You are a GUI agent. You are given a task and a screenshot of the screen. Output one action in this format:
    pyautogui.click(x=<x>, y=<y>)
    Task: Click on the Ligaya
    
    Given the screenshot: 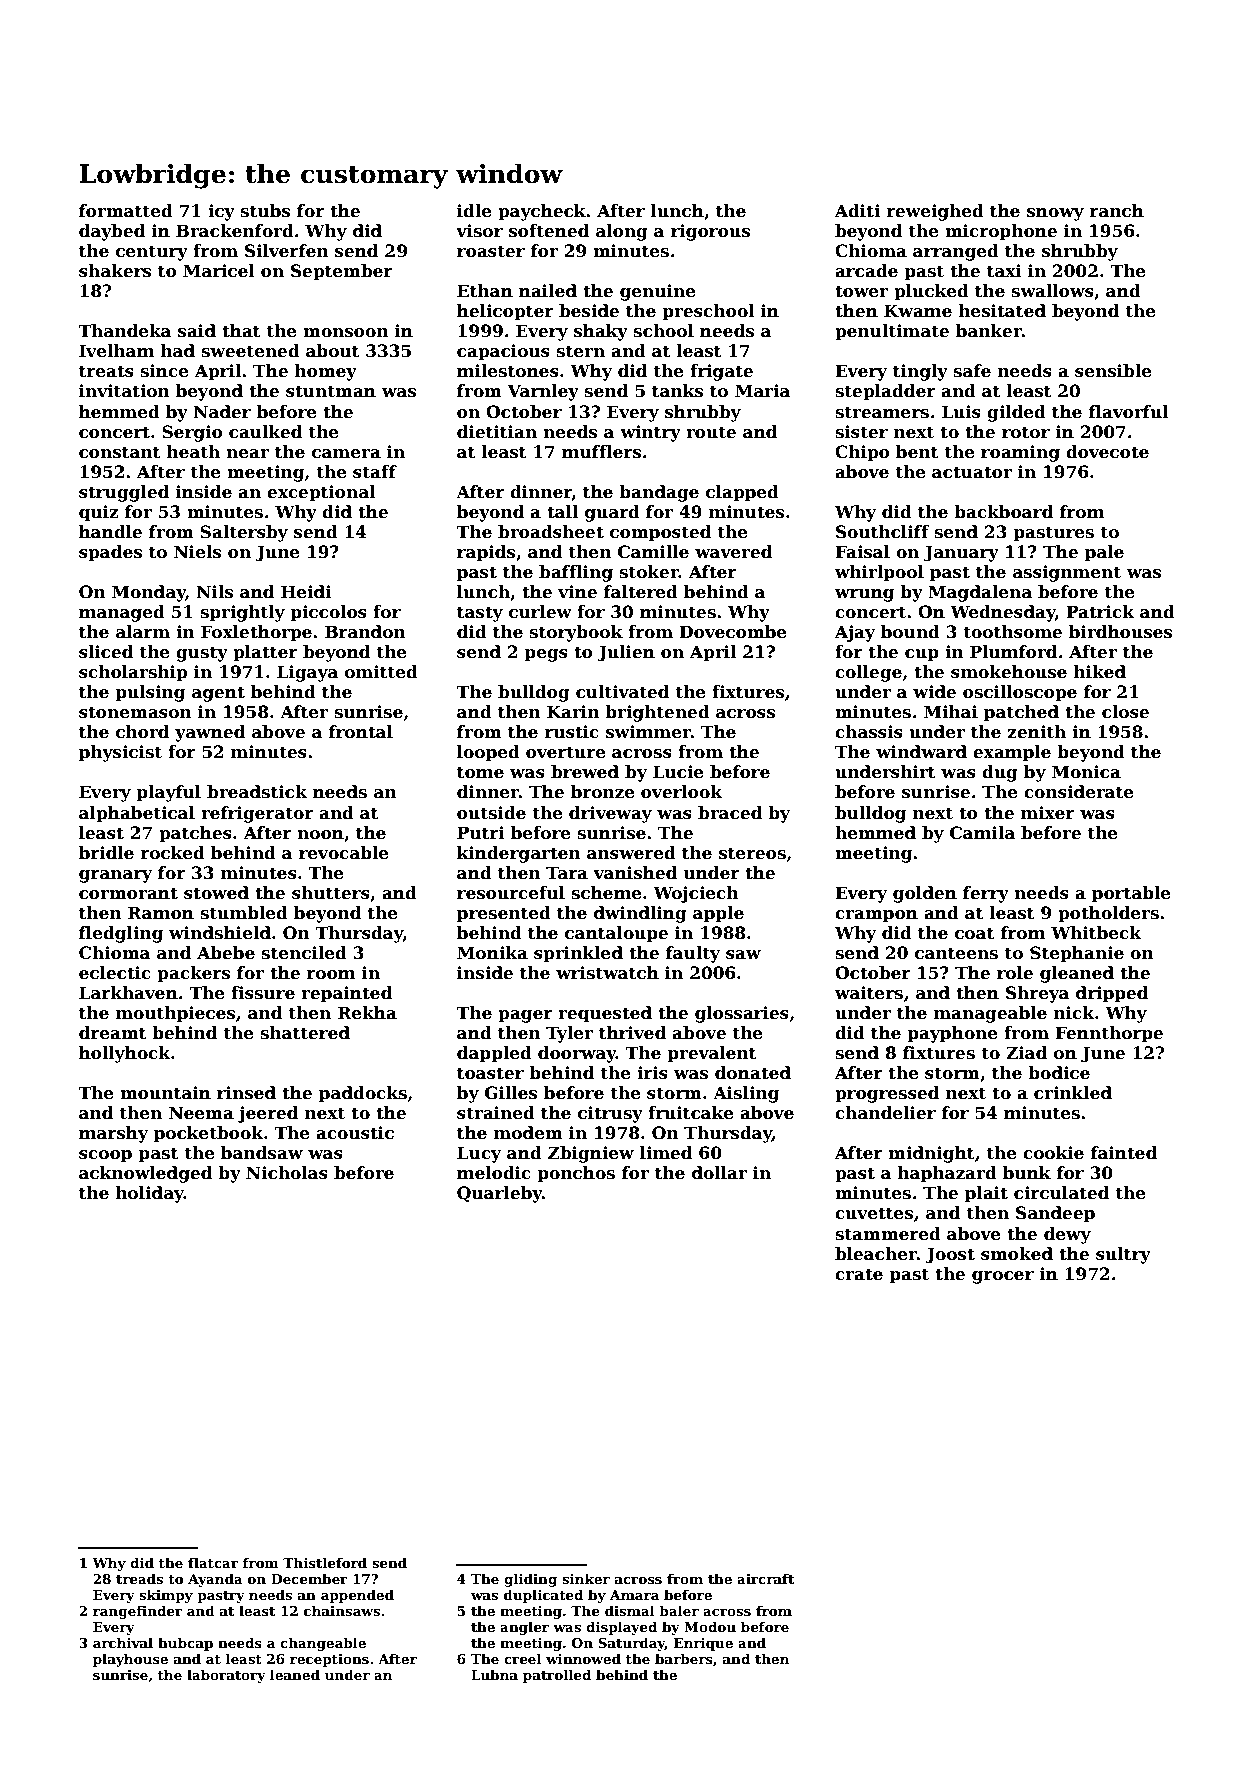 What is the action you would take?
    pyautogui.click(x=307, y=673)
